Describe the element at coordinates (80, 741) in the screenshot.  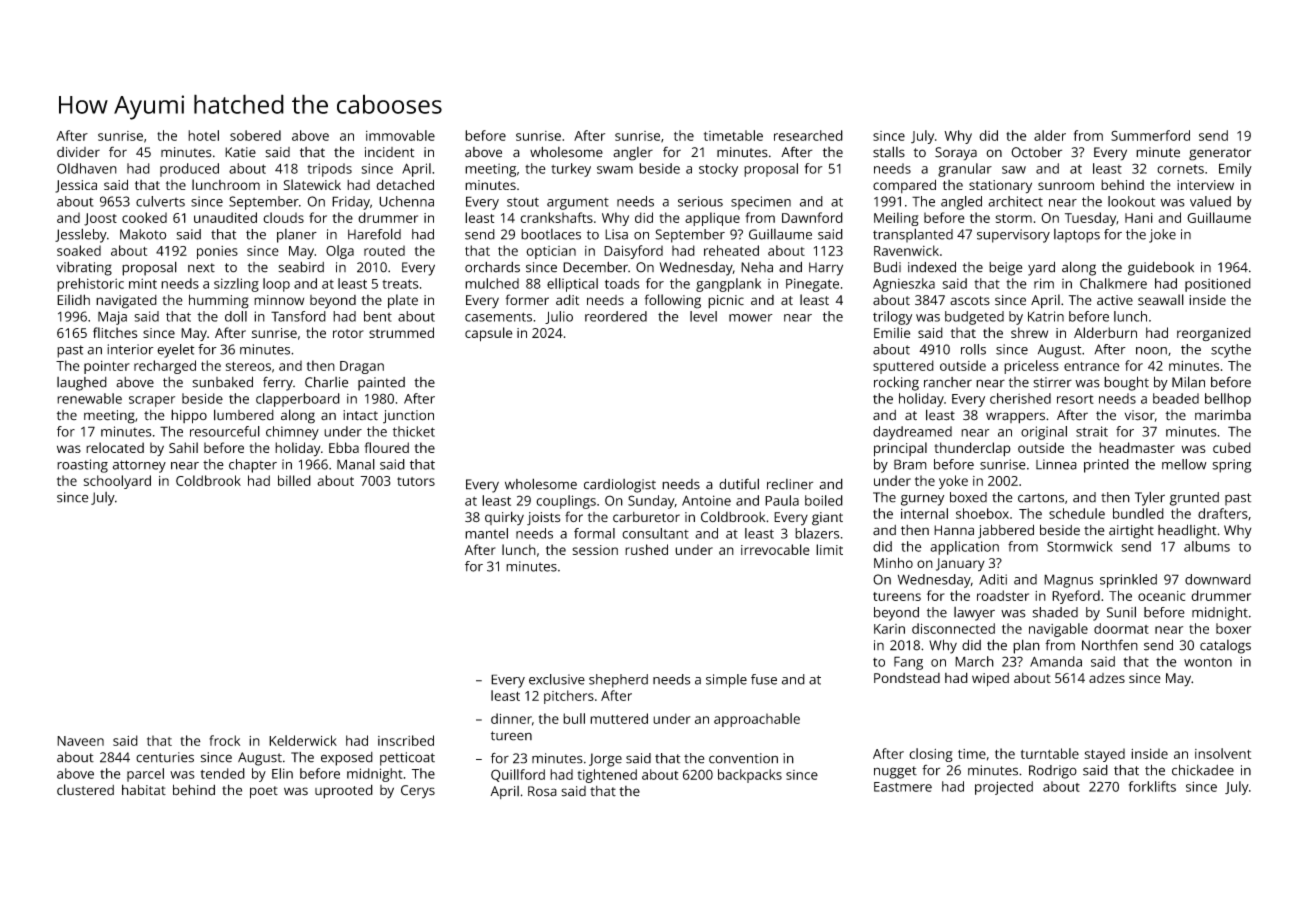
I see `Naveen` at that location.
